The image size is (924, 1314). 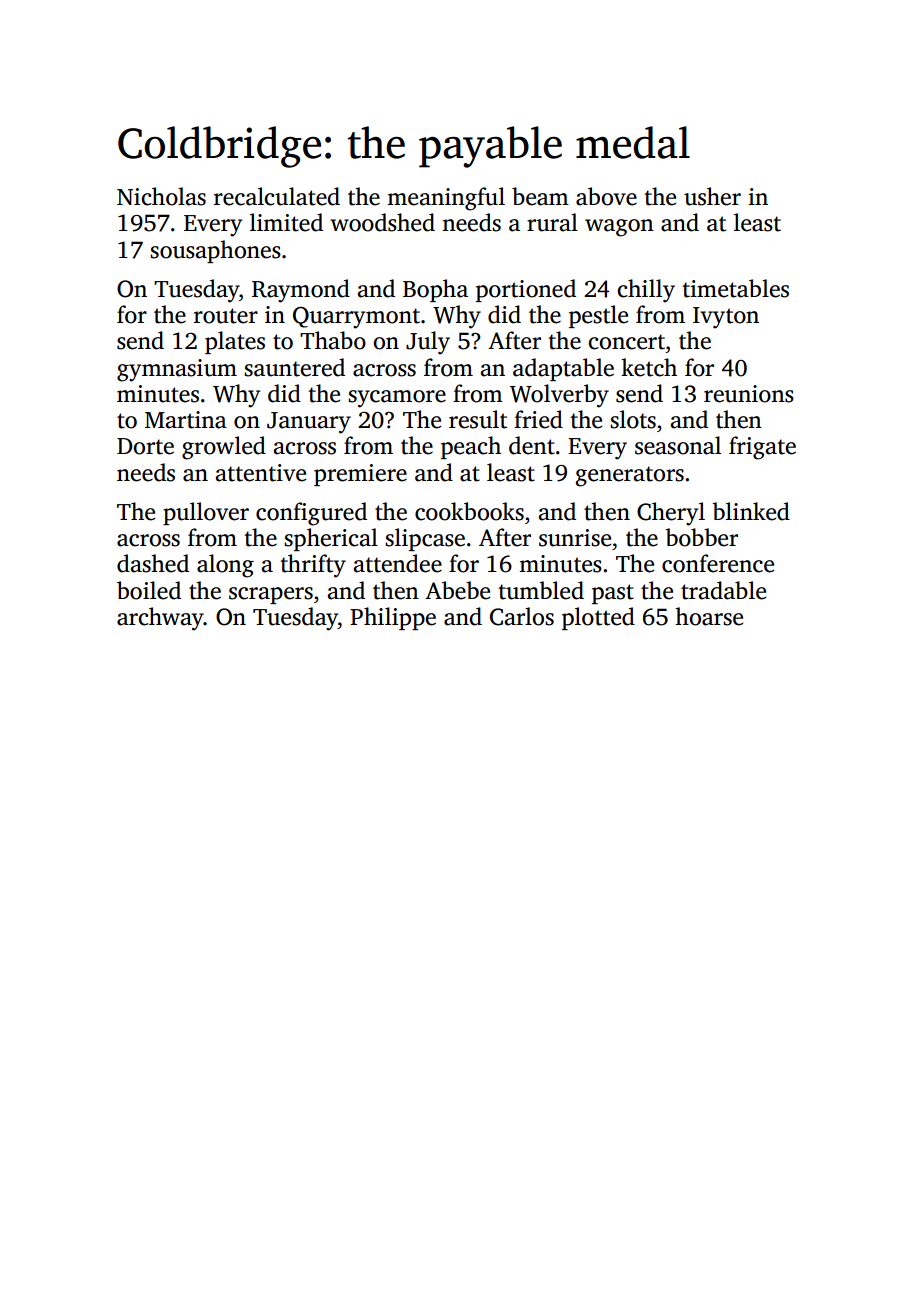 What do you see at coordinates (712, 196) in the page?
I see `usher` at bounding box center [712, 196].
